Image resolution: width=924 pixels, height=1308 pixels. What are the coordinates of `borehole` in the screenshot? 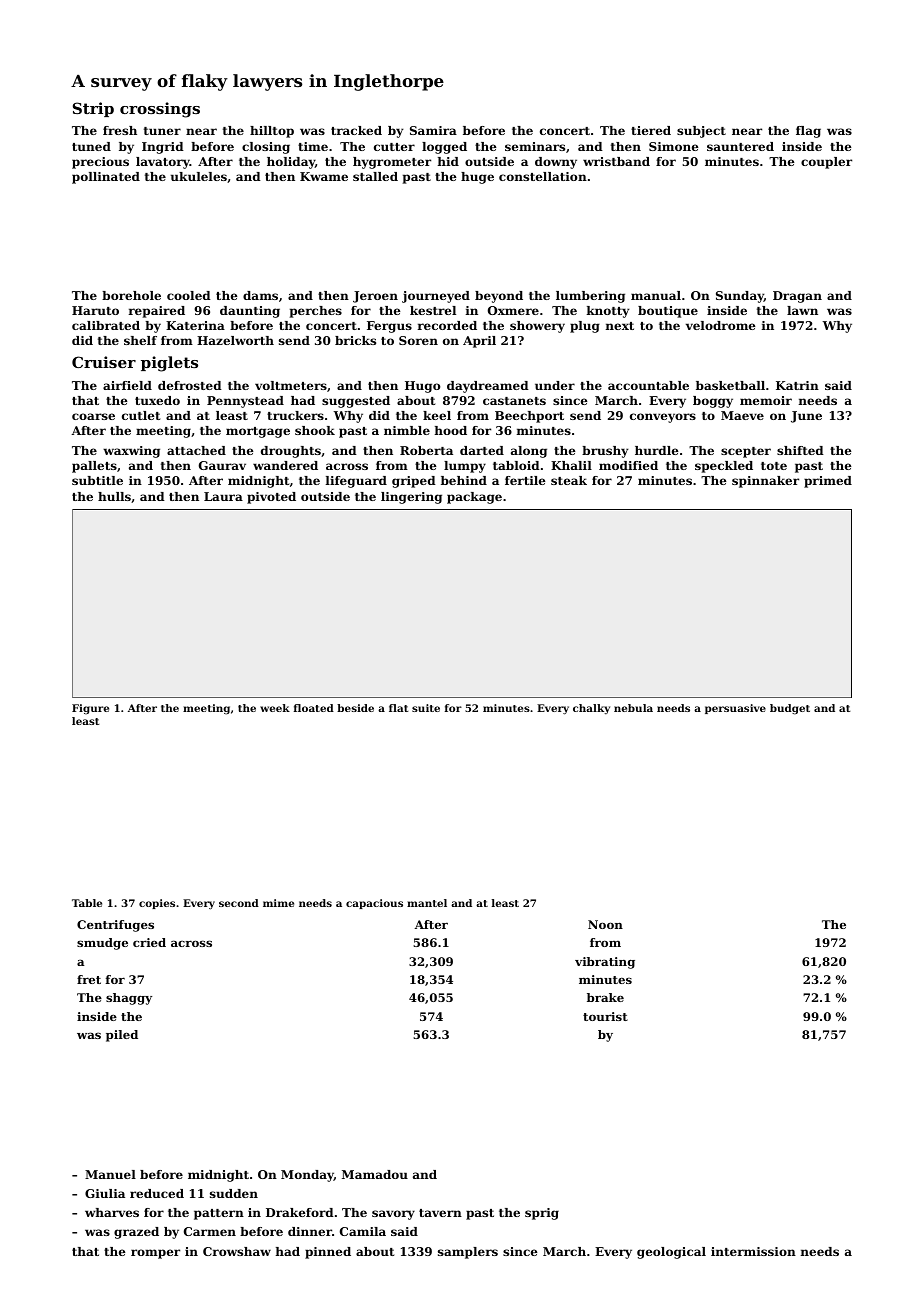 It's located at (131, 295).
